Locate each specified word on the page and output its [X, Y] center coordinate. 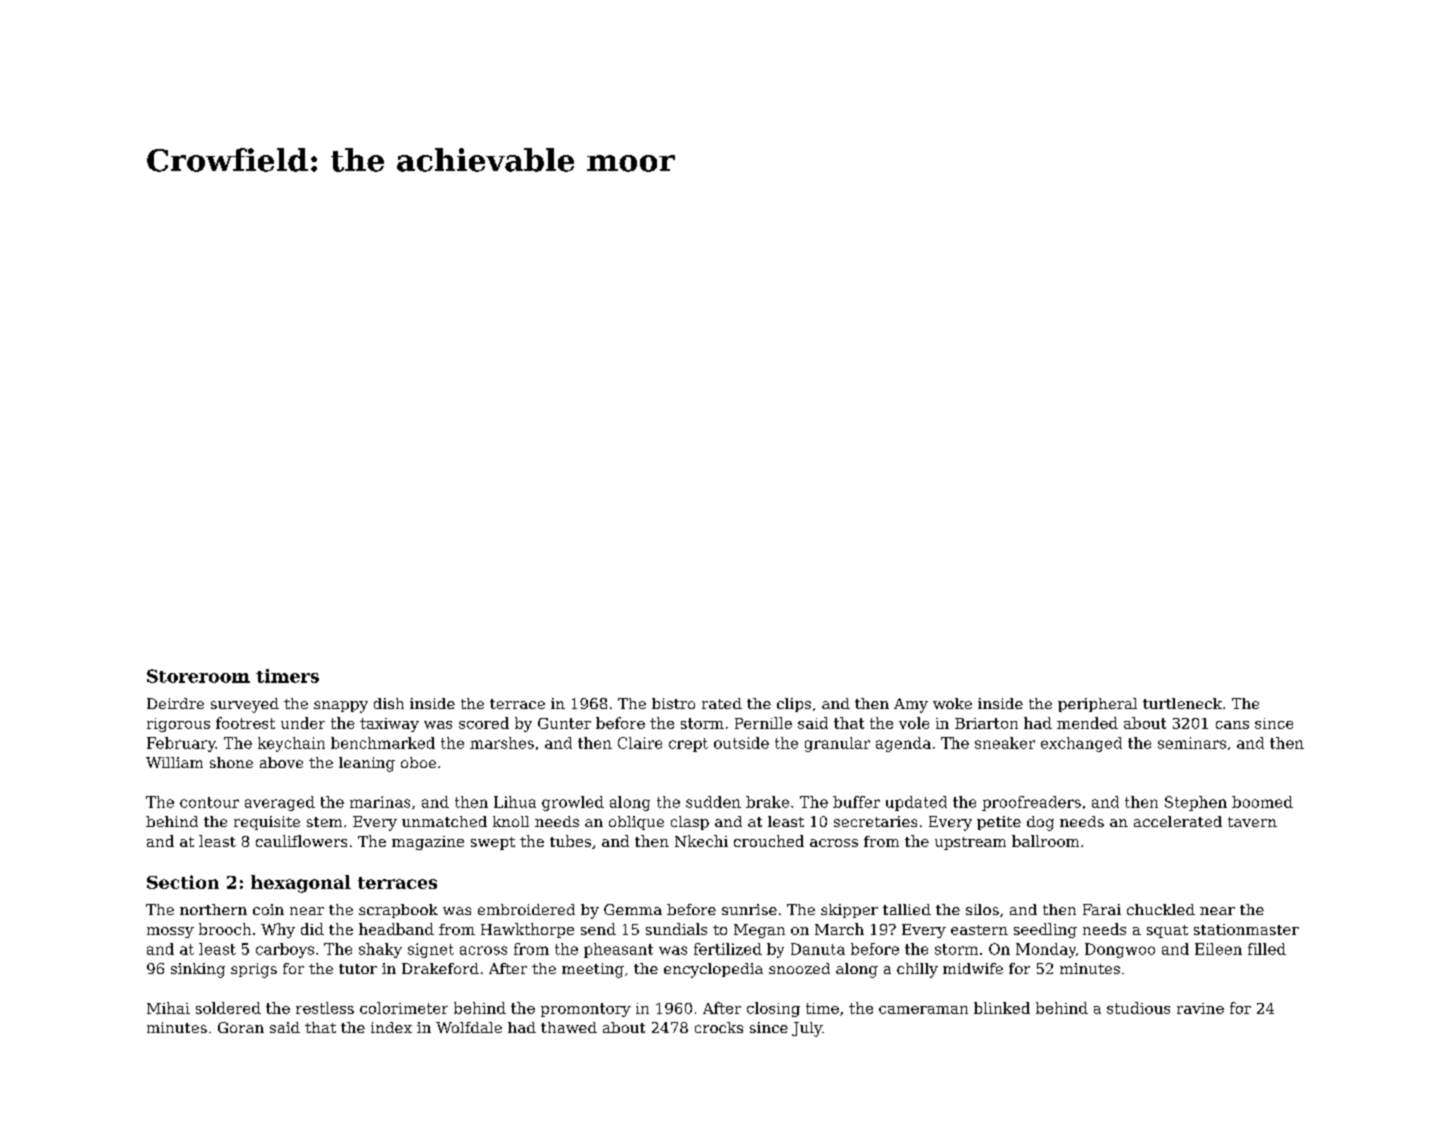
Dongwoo [1120, 950]
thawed [569, 1027]
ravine [1200, 1008]
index [391, 1027]
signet [431, 950]
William [174, 762]
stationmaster [1246, 929]
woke [952, 703]
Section [183, 882]
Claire [640, 743]
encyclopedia [713, 970]
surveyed [245, 705]
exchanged [1081, 744]
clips [794, 705]
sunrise [749, 909]
